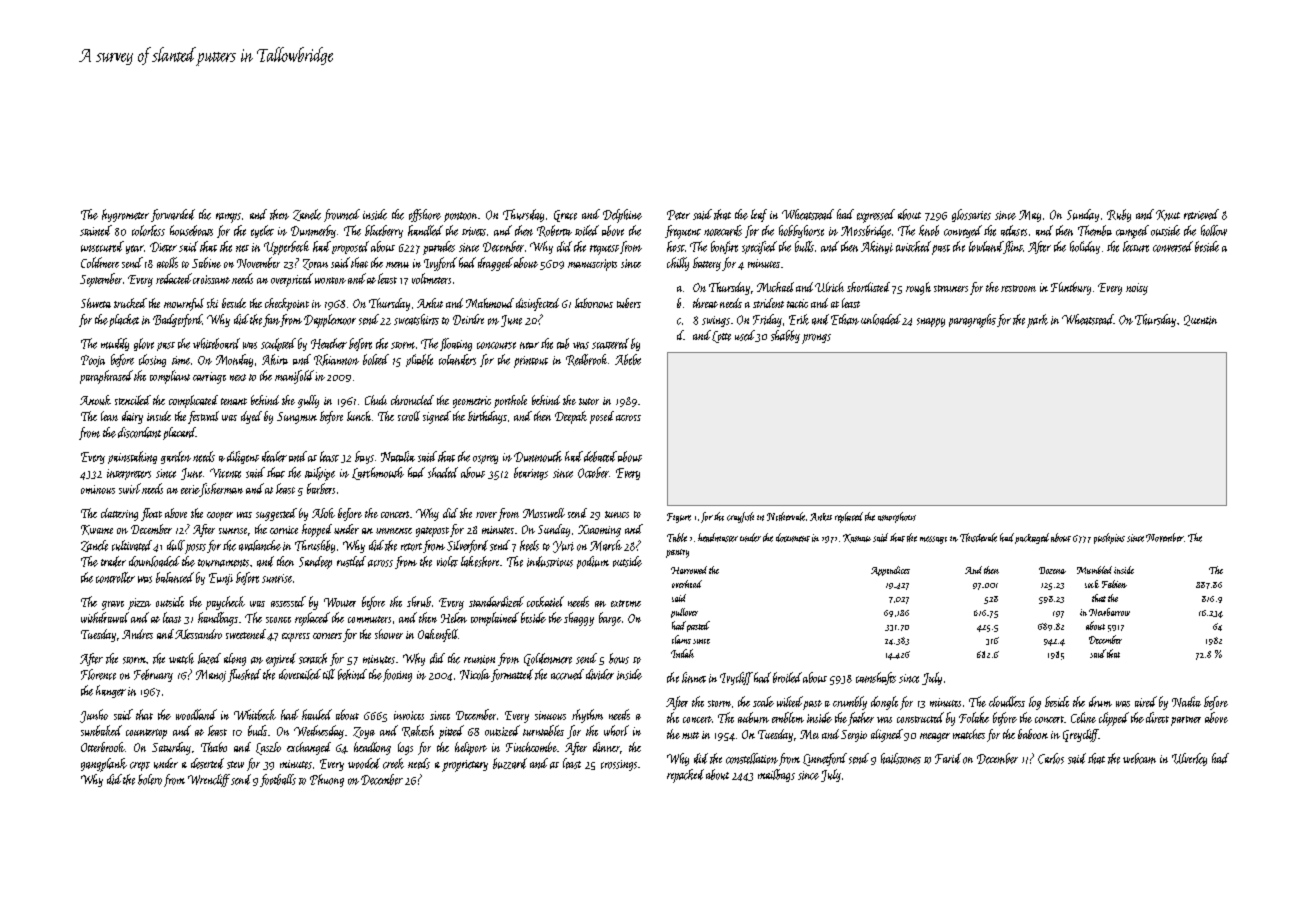  What do you see at coordinates (1109, 538) in the page?
I see `pushpins` at bounding box center [1109, 538].
